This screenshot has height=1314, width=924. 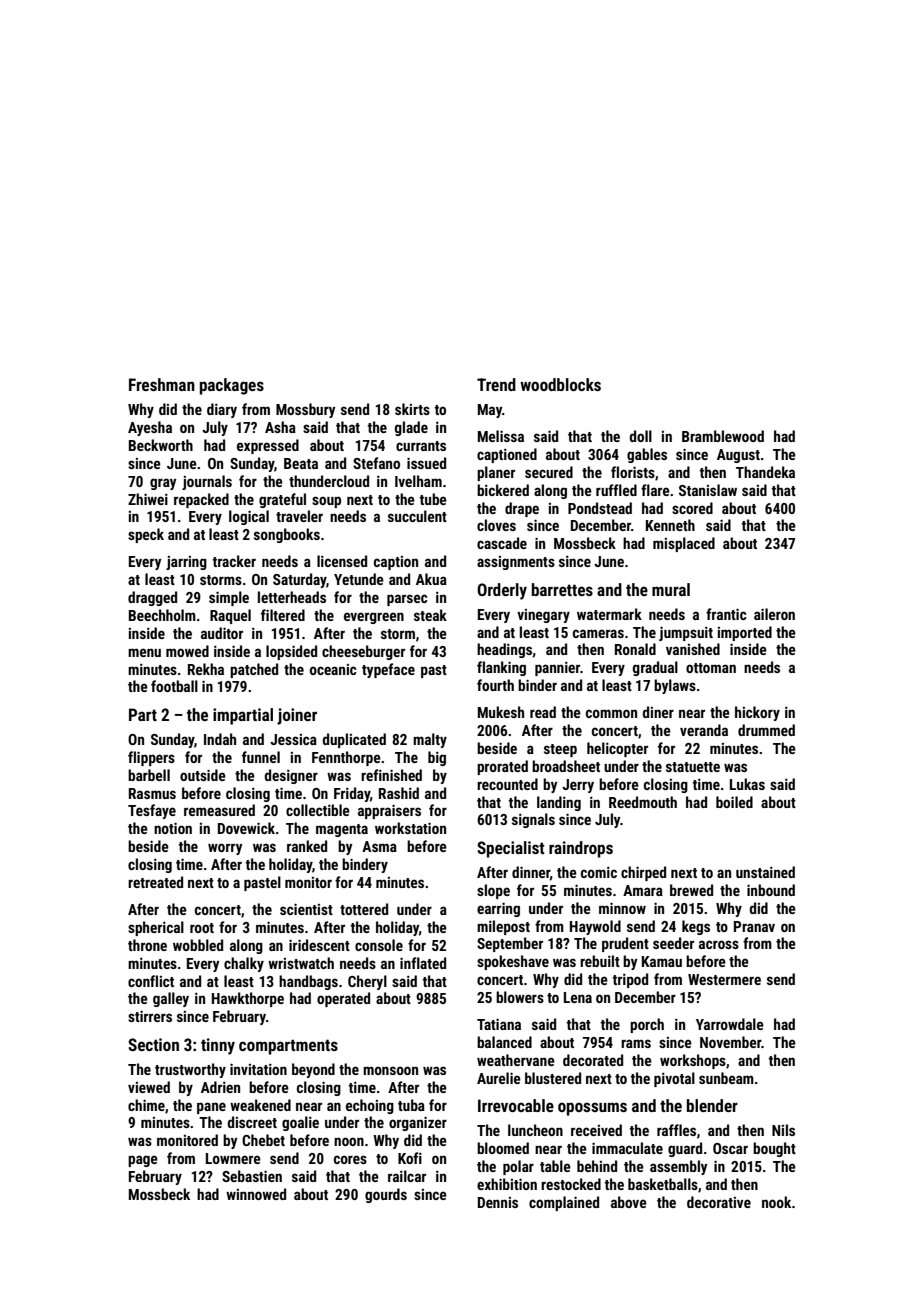 What do you see at coordinates (256, 1194) in the screenshot?
I see `winnowed` at bounding box center [256, 1194].
